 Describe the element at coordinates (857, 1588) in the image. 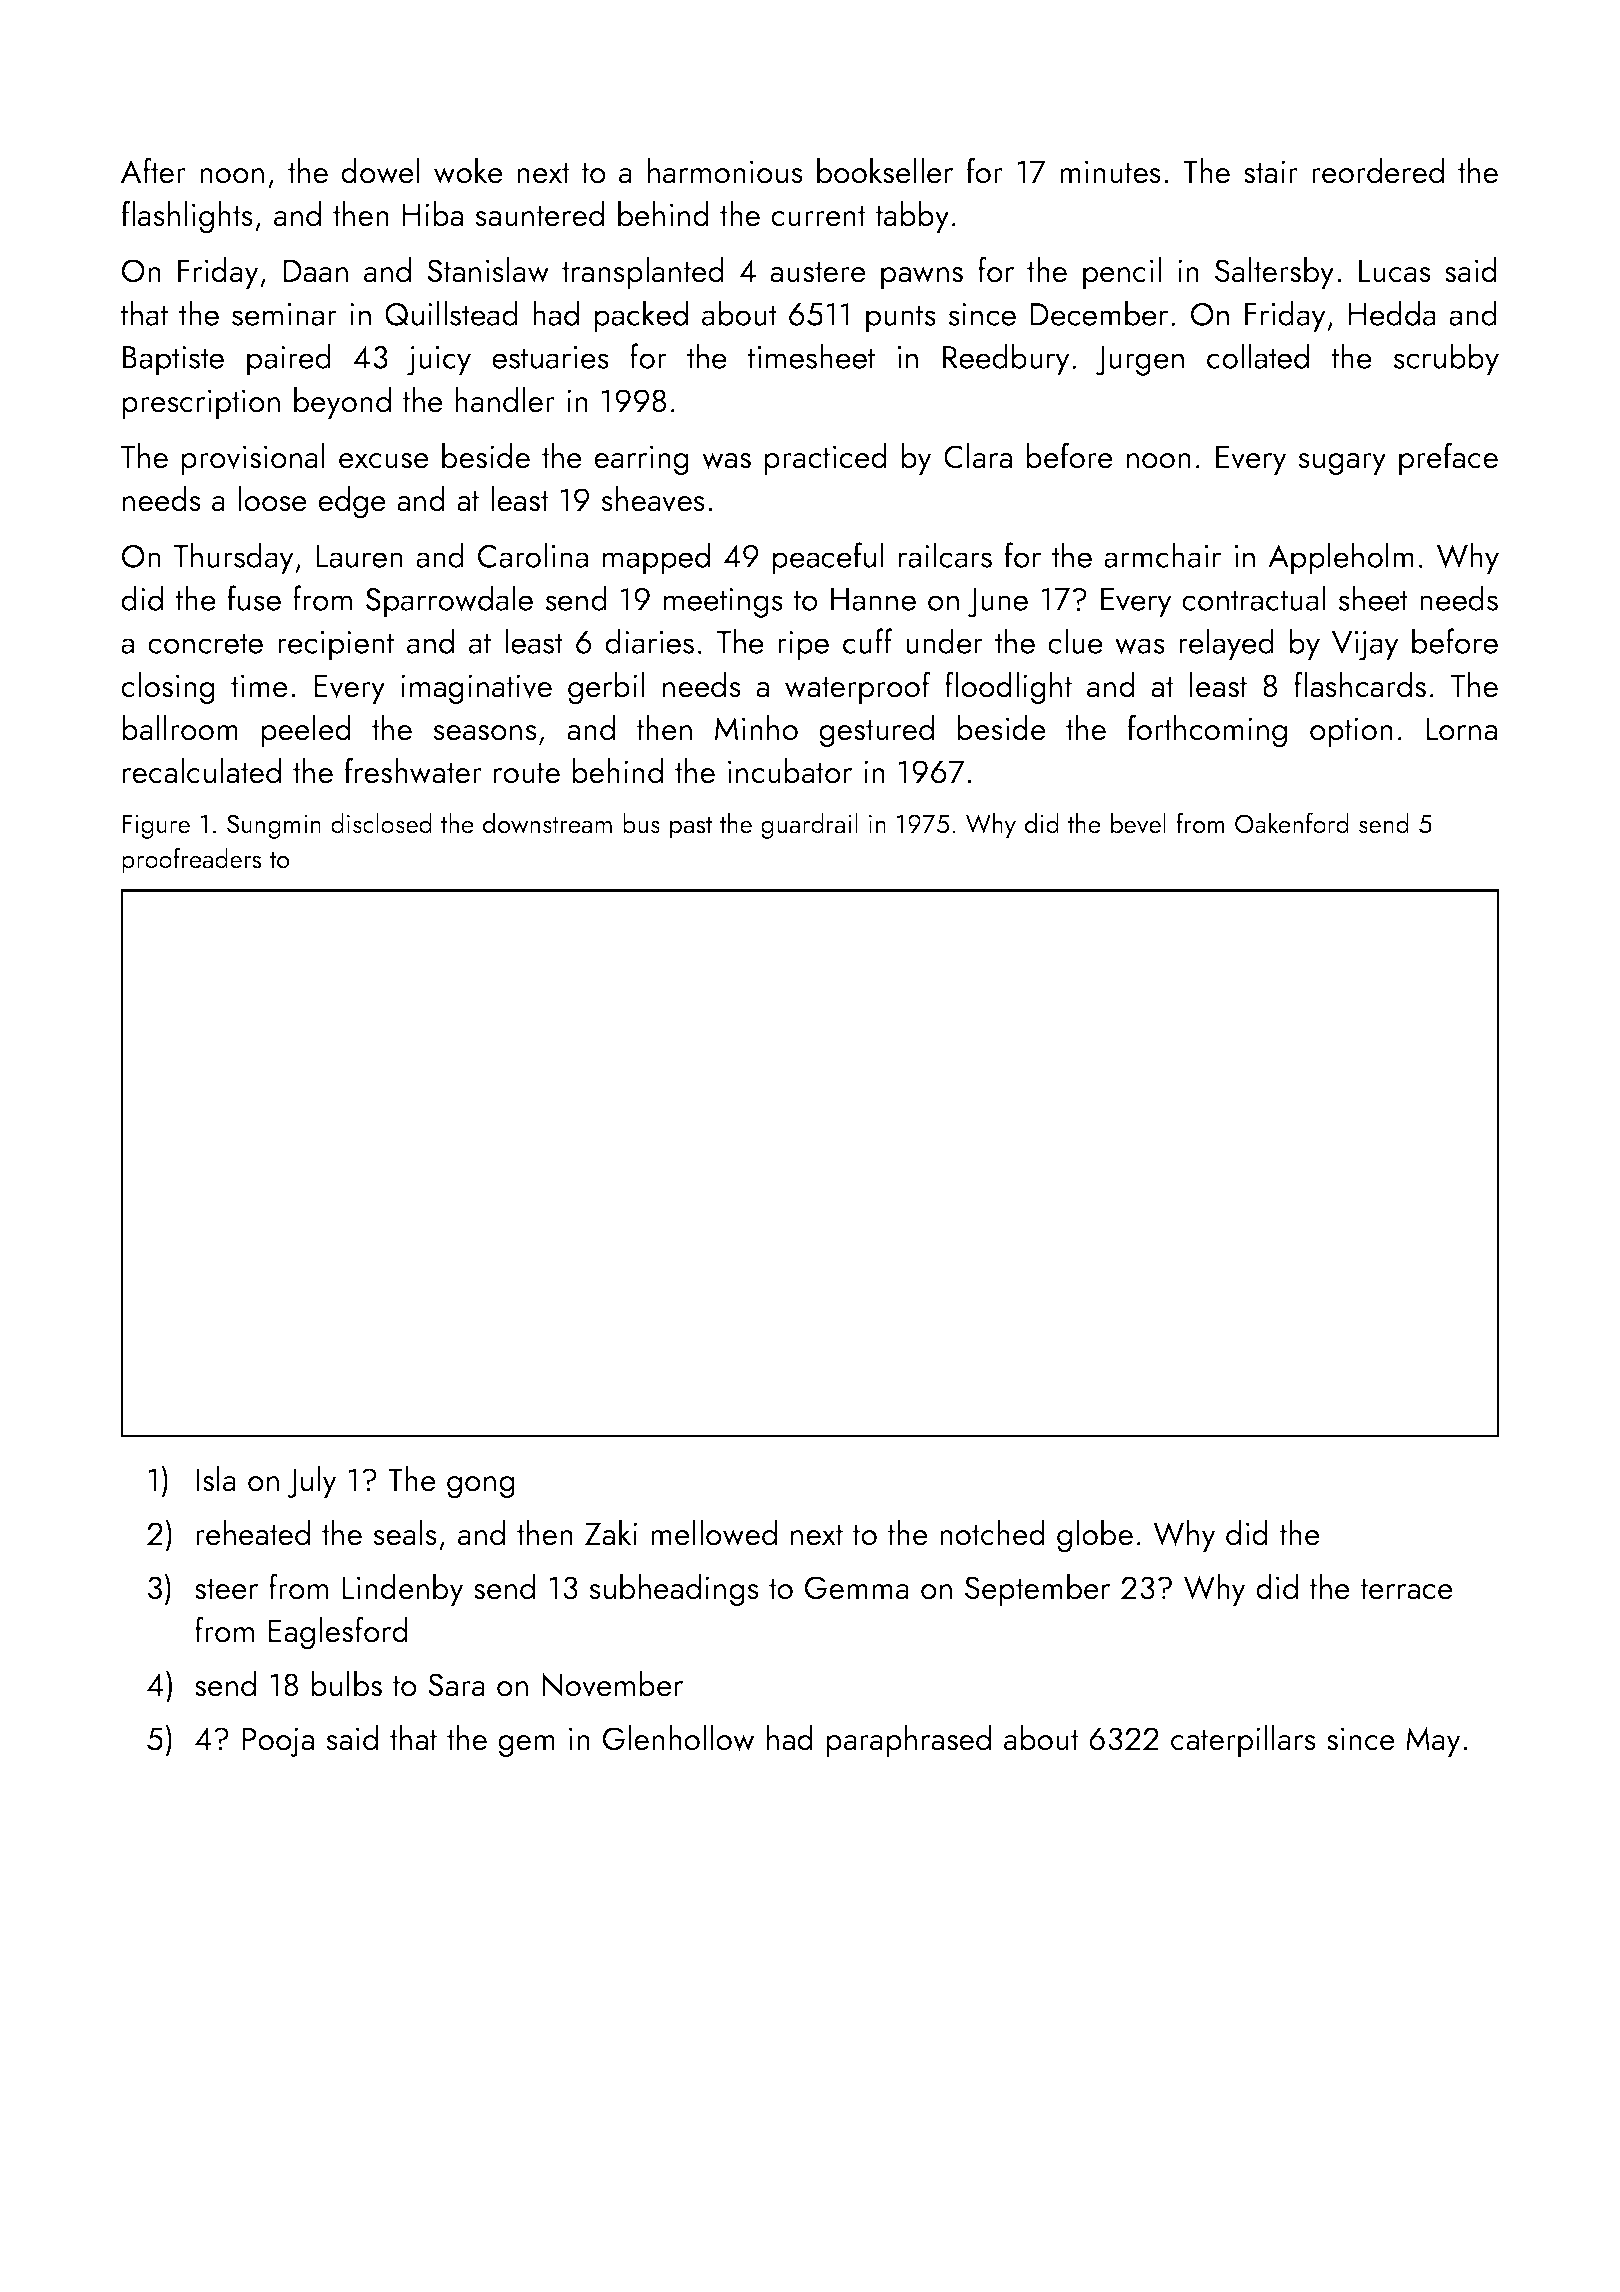

I see `Gemma` at that location.
